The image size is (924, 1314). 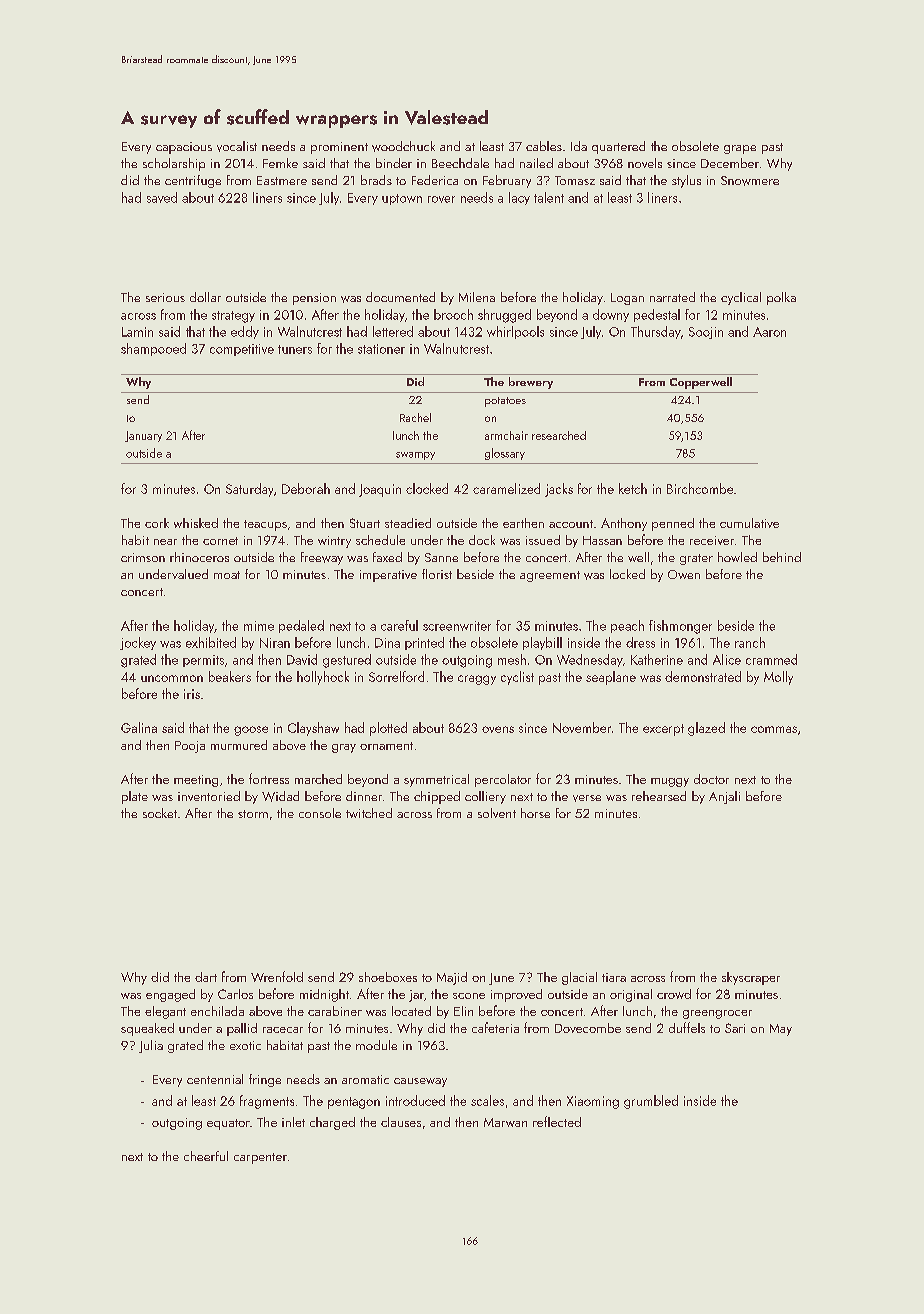 I want to click on woodchuck, so click(x=403, y=146).
